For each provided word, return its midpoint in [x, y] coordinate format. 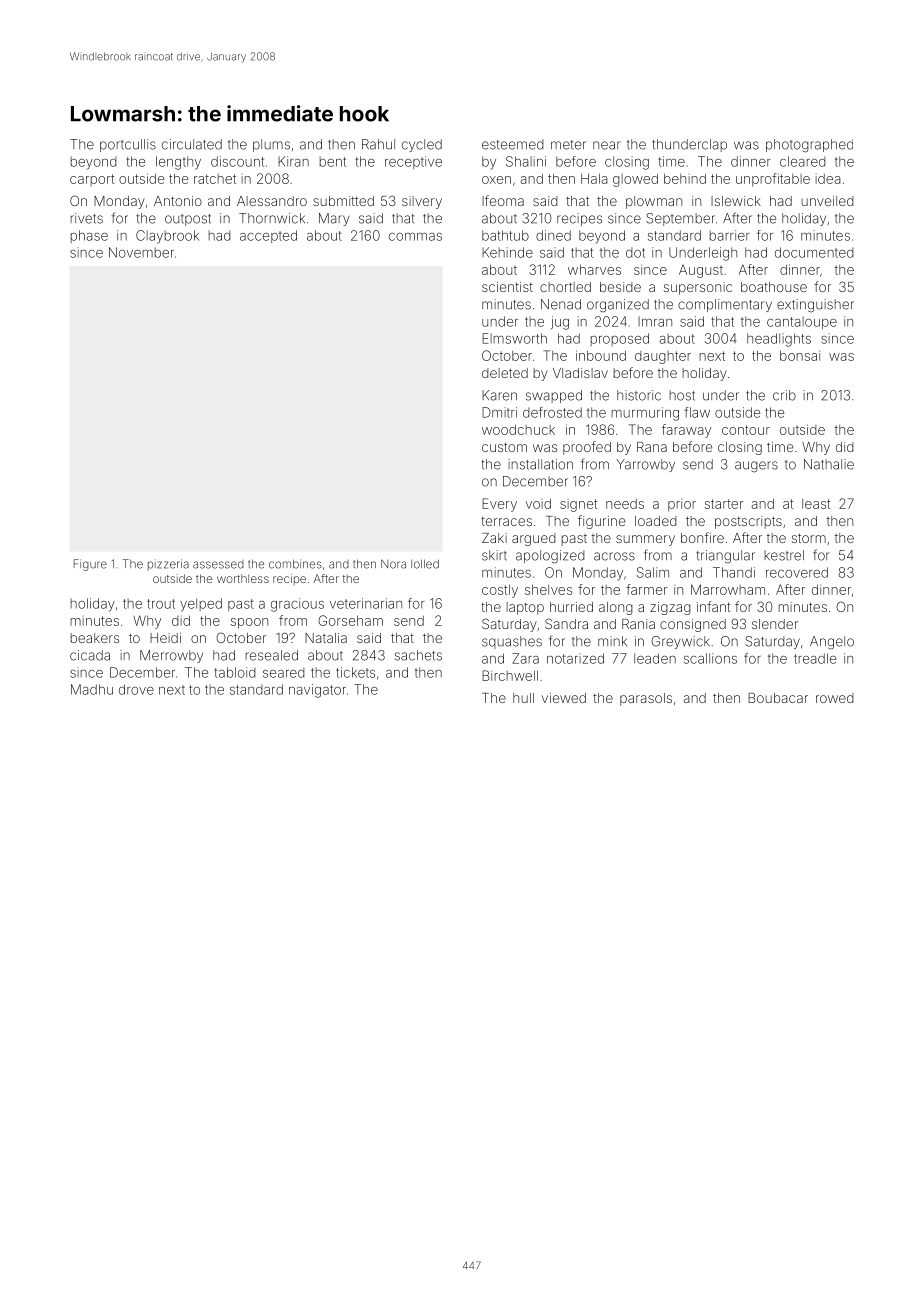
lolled [425, 564]
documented [814, 252]
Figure [90, 565]
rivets [87, 218]
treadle [815, 658]
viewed [564, 698]
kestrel [784, 555]
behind [685, 178]
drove [136, 689]
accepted [268, 236]
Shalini [526, 161]
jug [560, 323]
